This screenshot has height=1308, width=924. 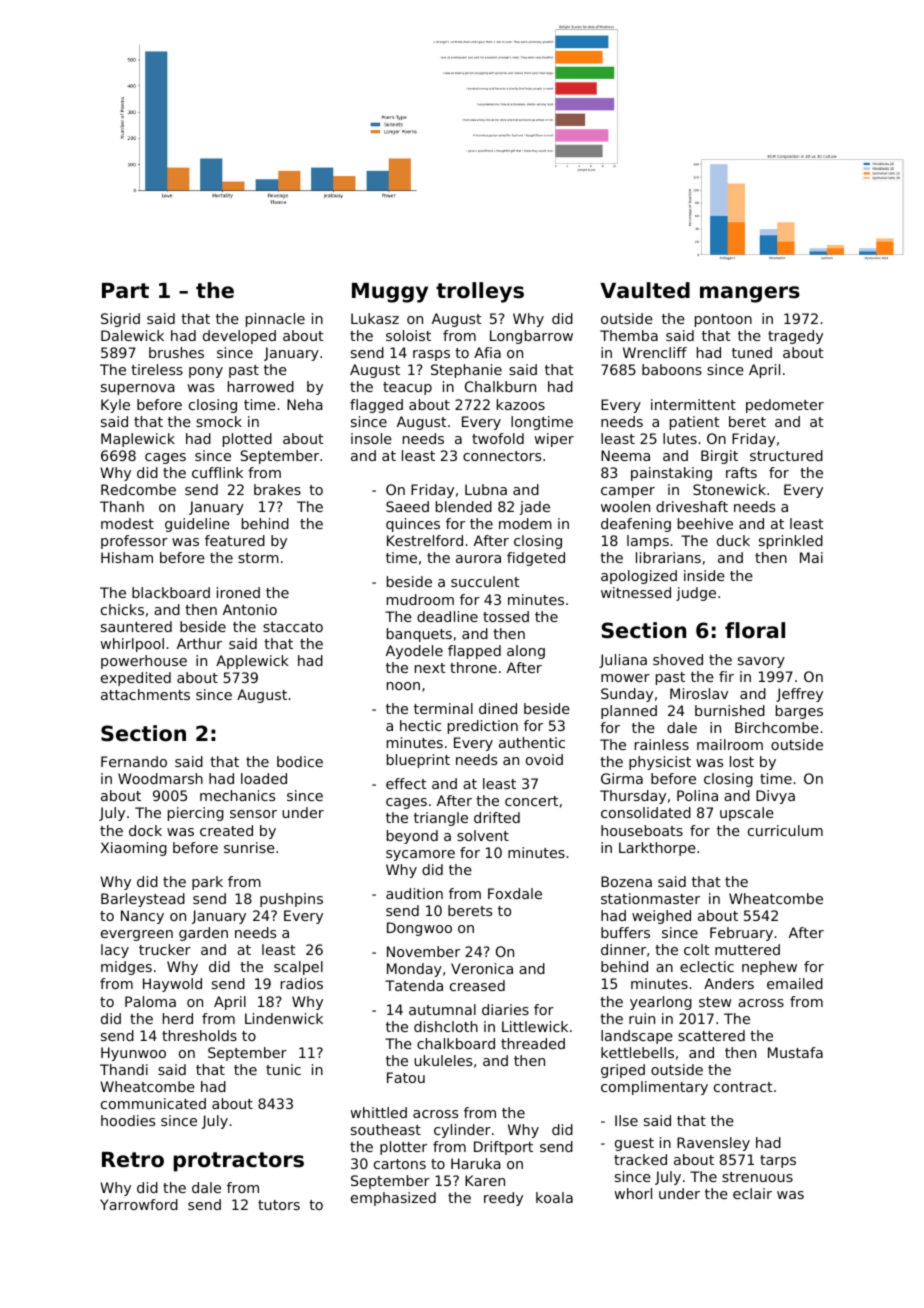 What do you see at coordinates (125, 291) in the screenshot?
I see `Part` at bounding box center [125, 291].
